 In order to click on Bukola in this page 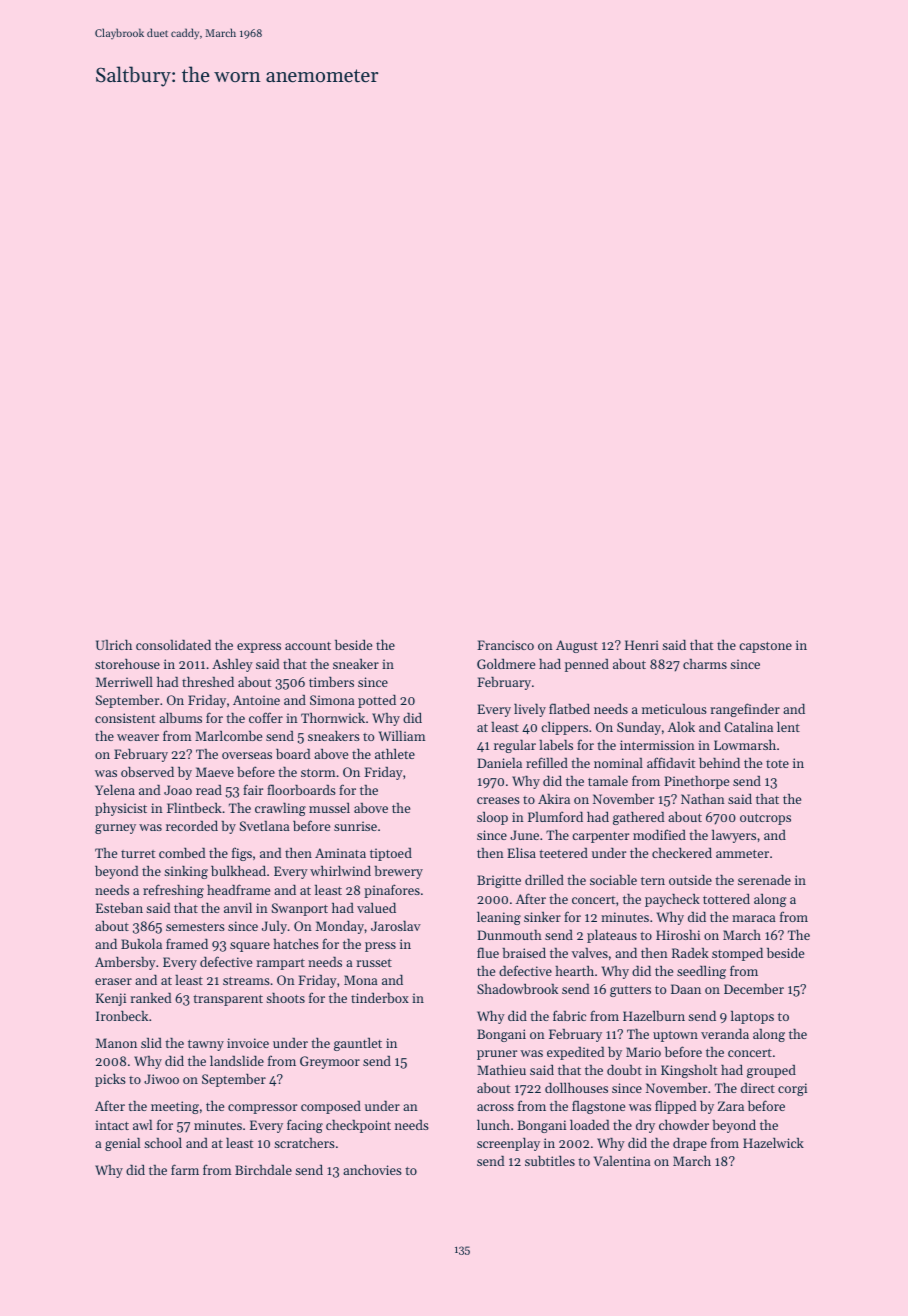, I will do `click(141, 943)`.
